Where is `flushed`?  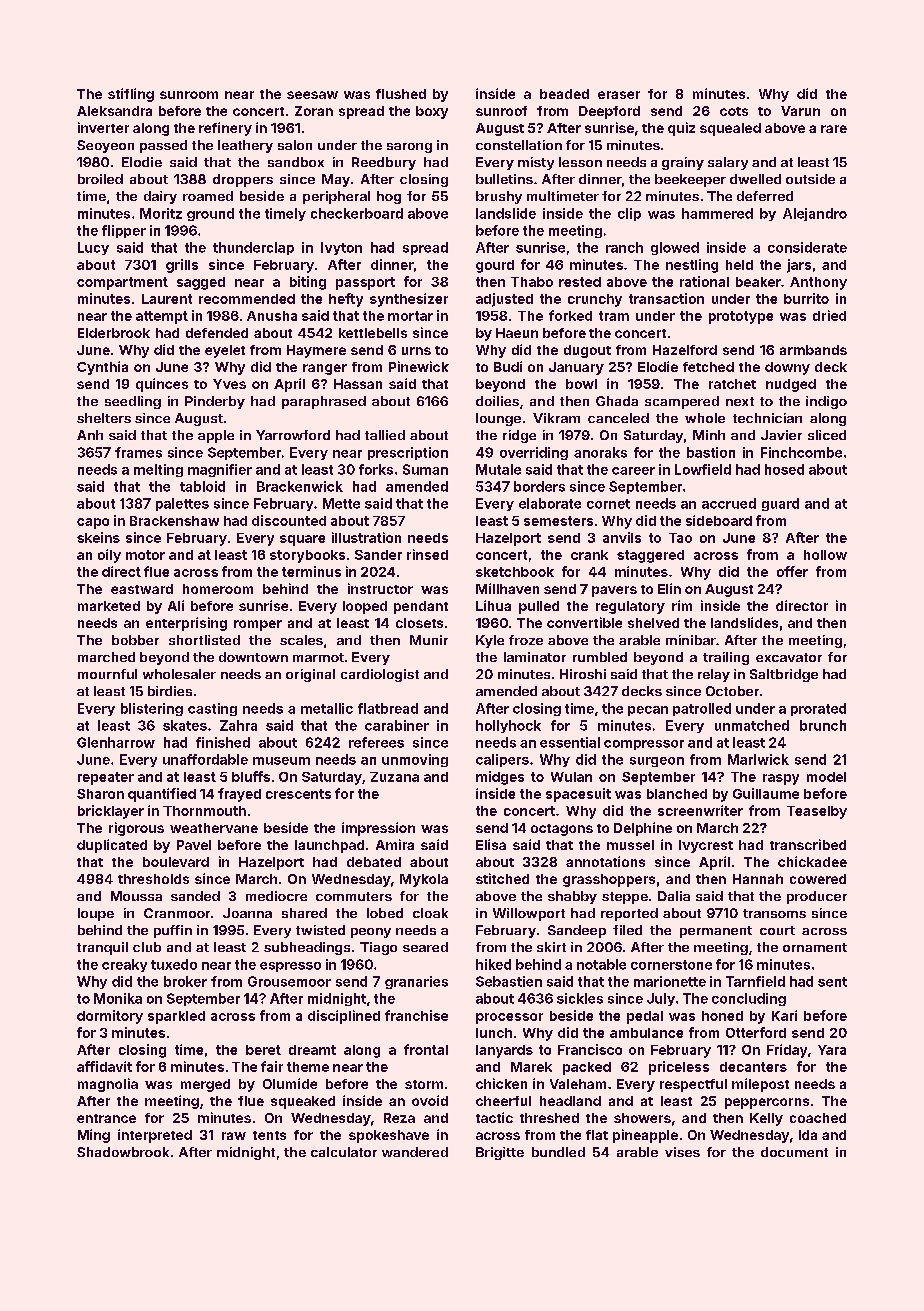
flushed is located at coordinates (401, 94).
